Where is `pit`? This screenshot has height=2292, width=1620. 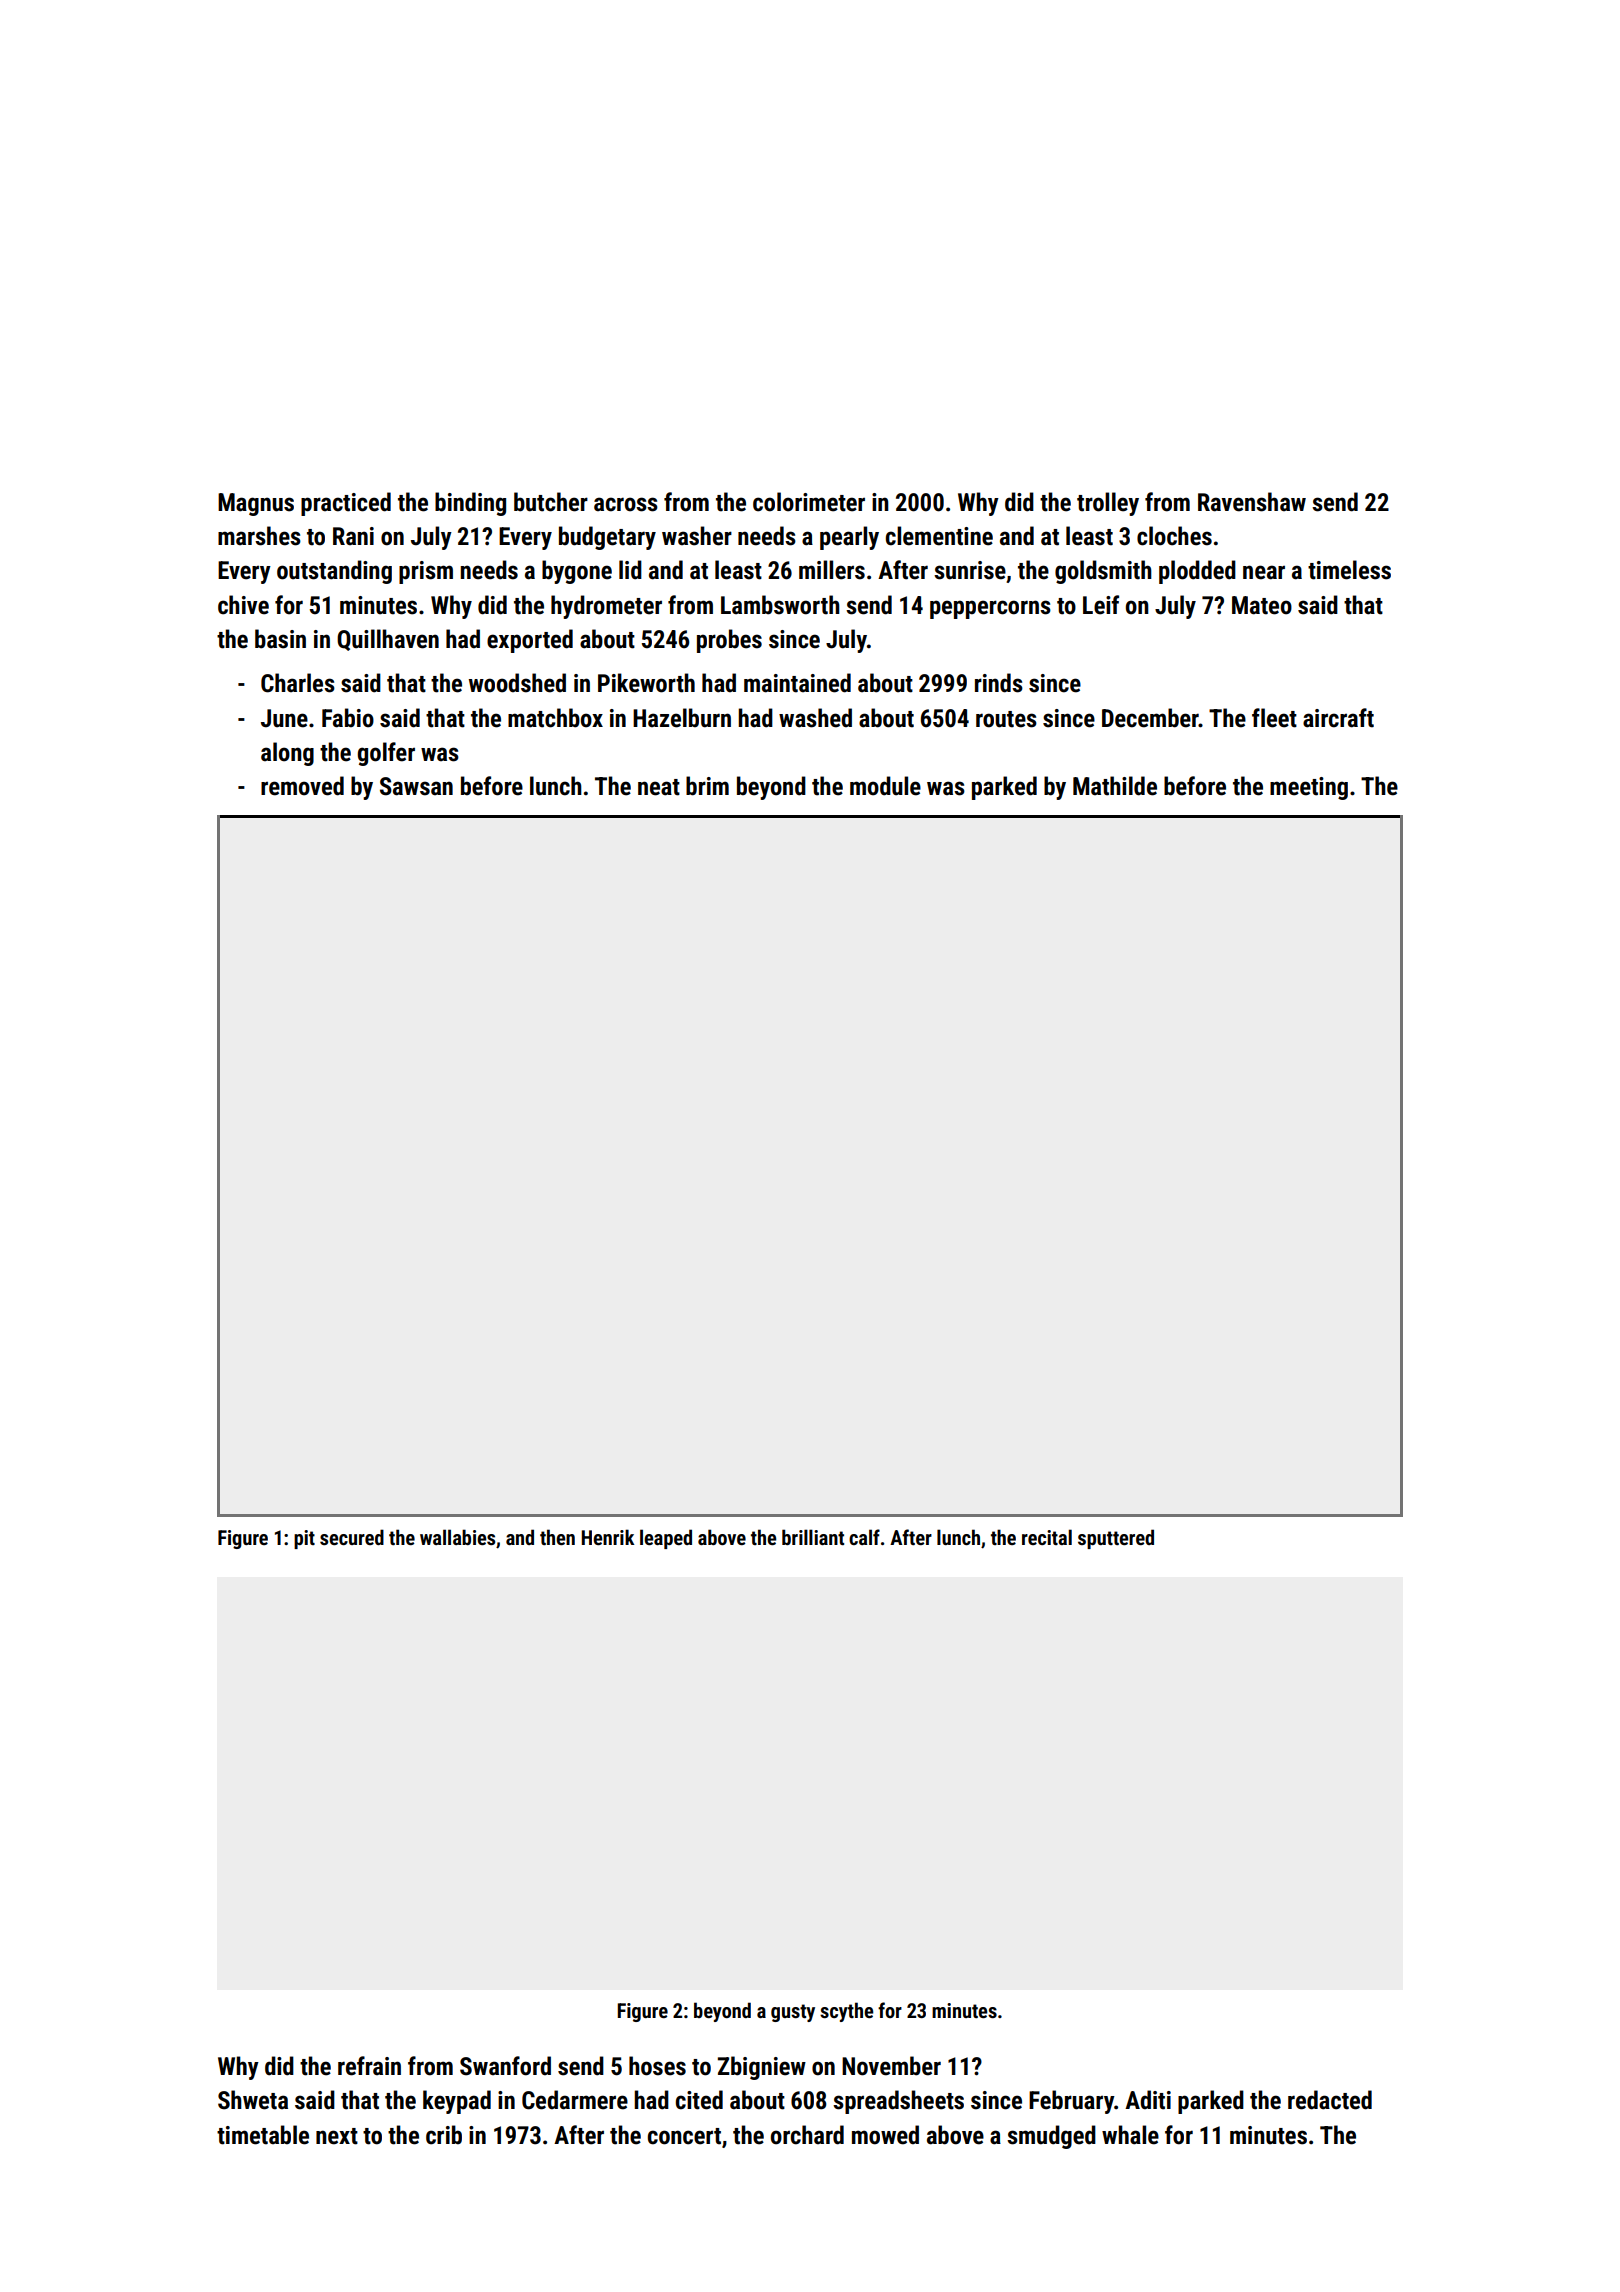
pit is located at coordinates (304, 1539).
